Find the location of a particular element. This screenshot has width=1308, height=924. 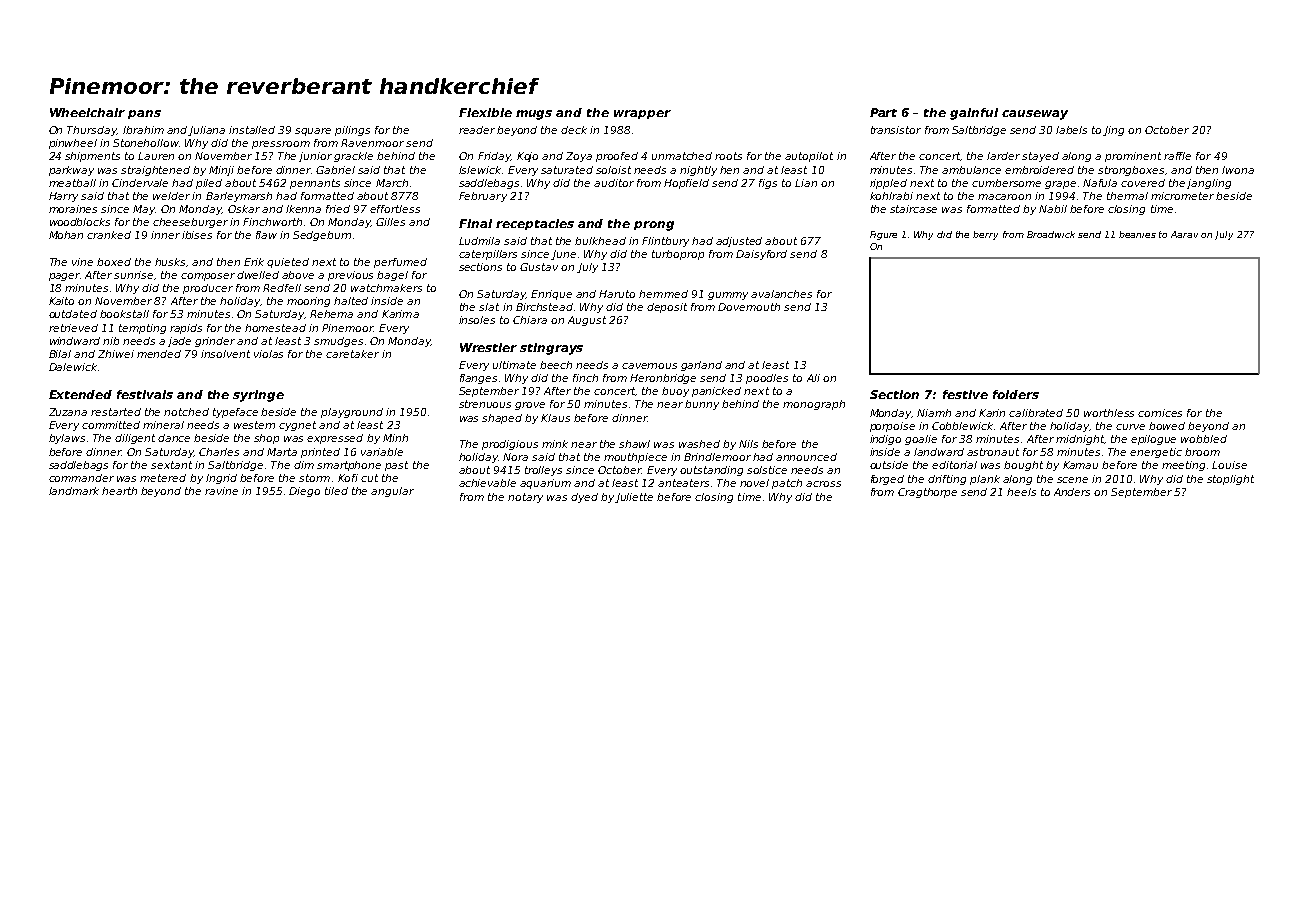

Part is located at coordinates (883, 112).
